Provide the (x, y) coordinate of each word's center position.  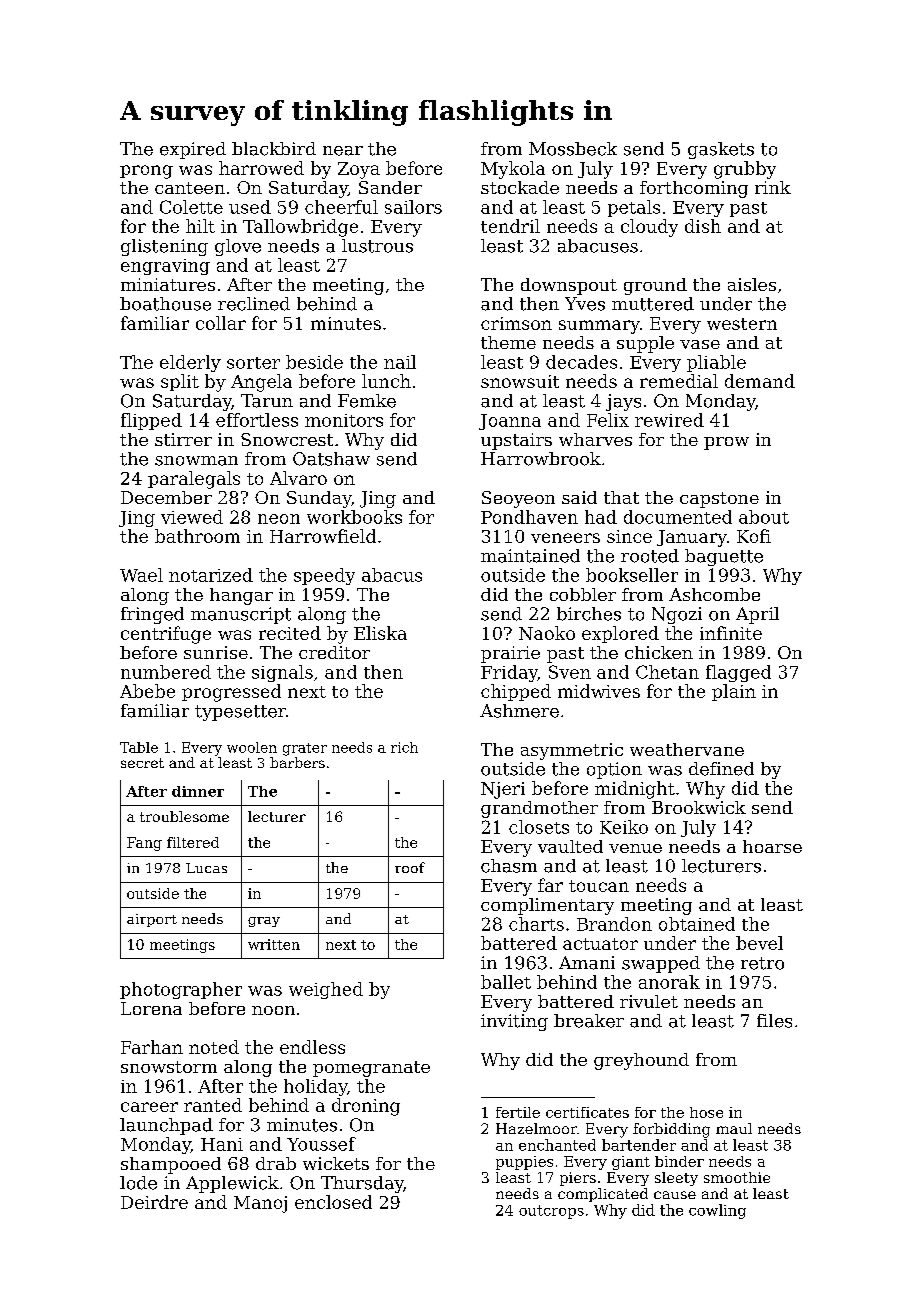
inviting (514, 1022)
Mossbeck (573, 149)
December (166, 497)
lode (138, 1183)
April (757, 615)
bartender (639, 1145)
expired (193, 150)
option (614, 770)
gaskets (721, 150)
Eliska (380, 633)
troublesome (184, 816)
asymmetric (572, 751)
